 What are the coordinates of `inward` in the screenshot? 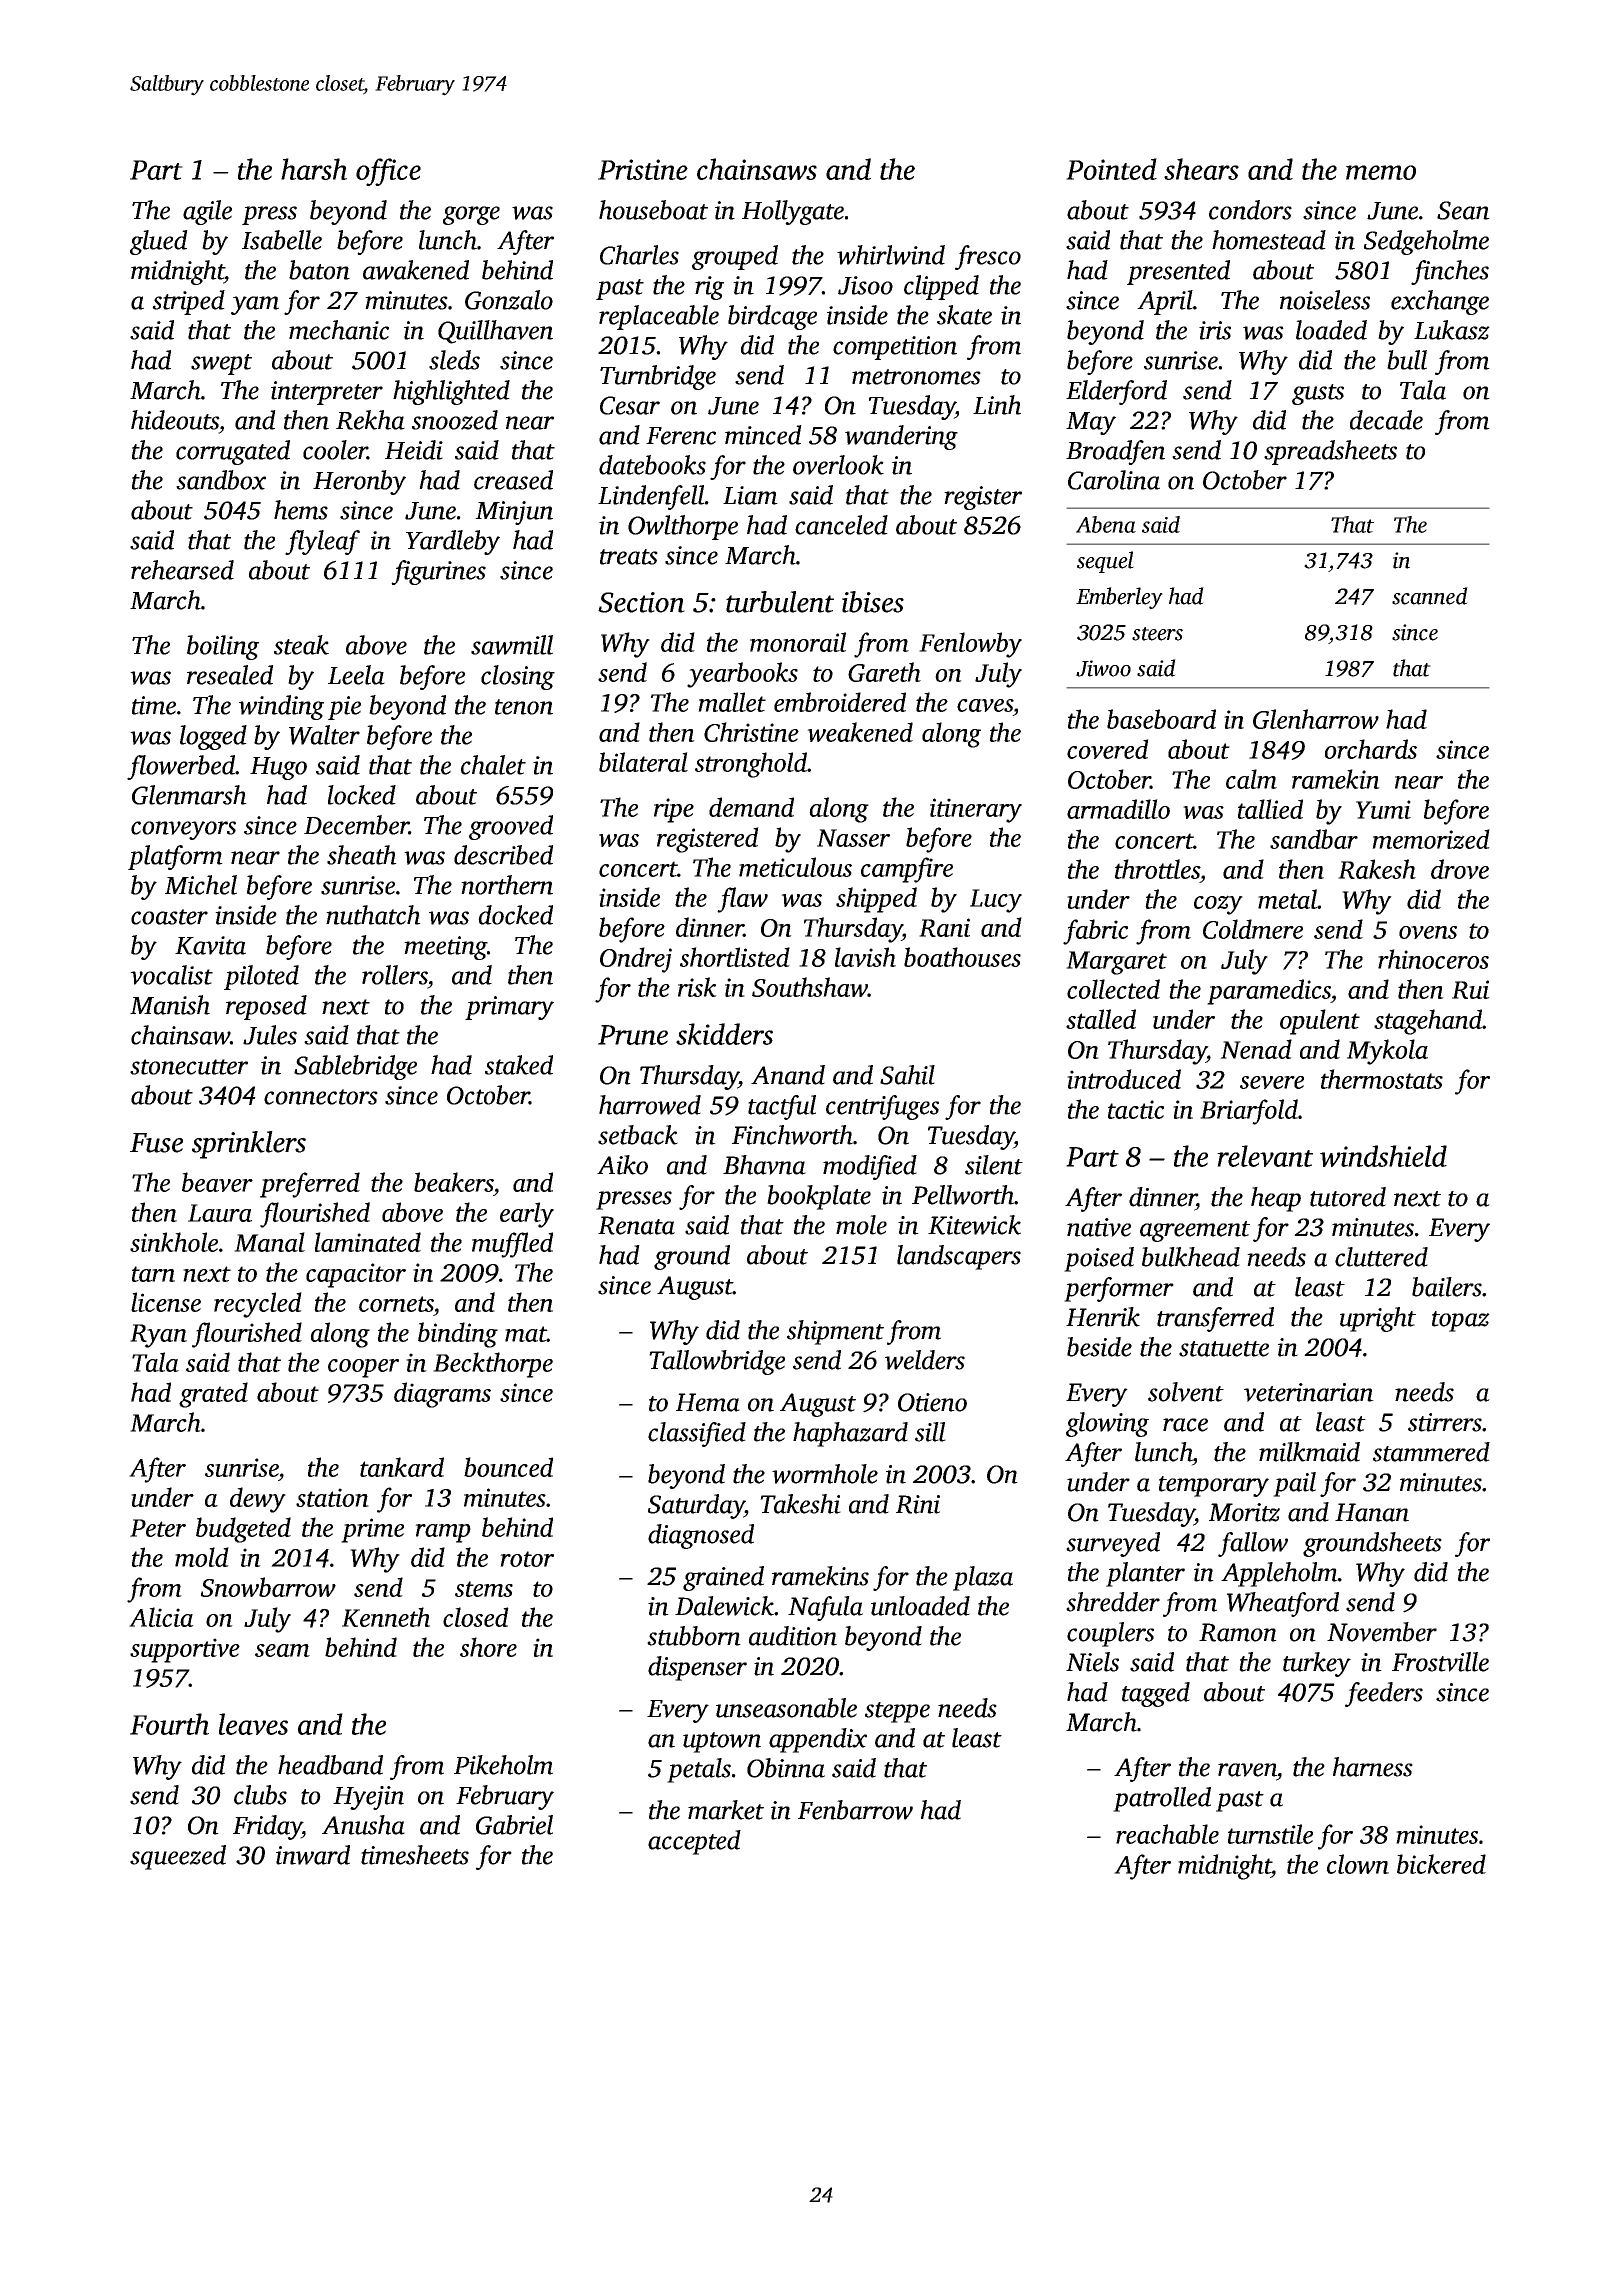 It's located at (313, 1855).
